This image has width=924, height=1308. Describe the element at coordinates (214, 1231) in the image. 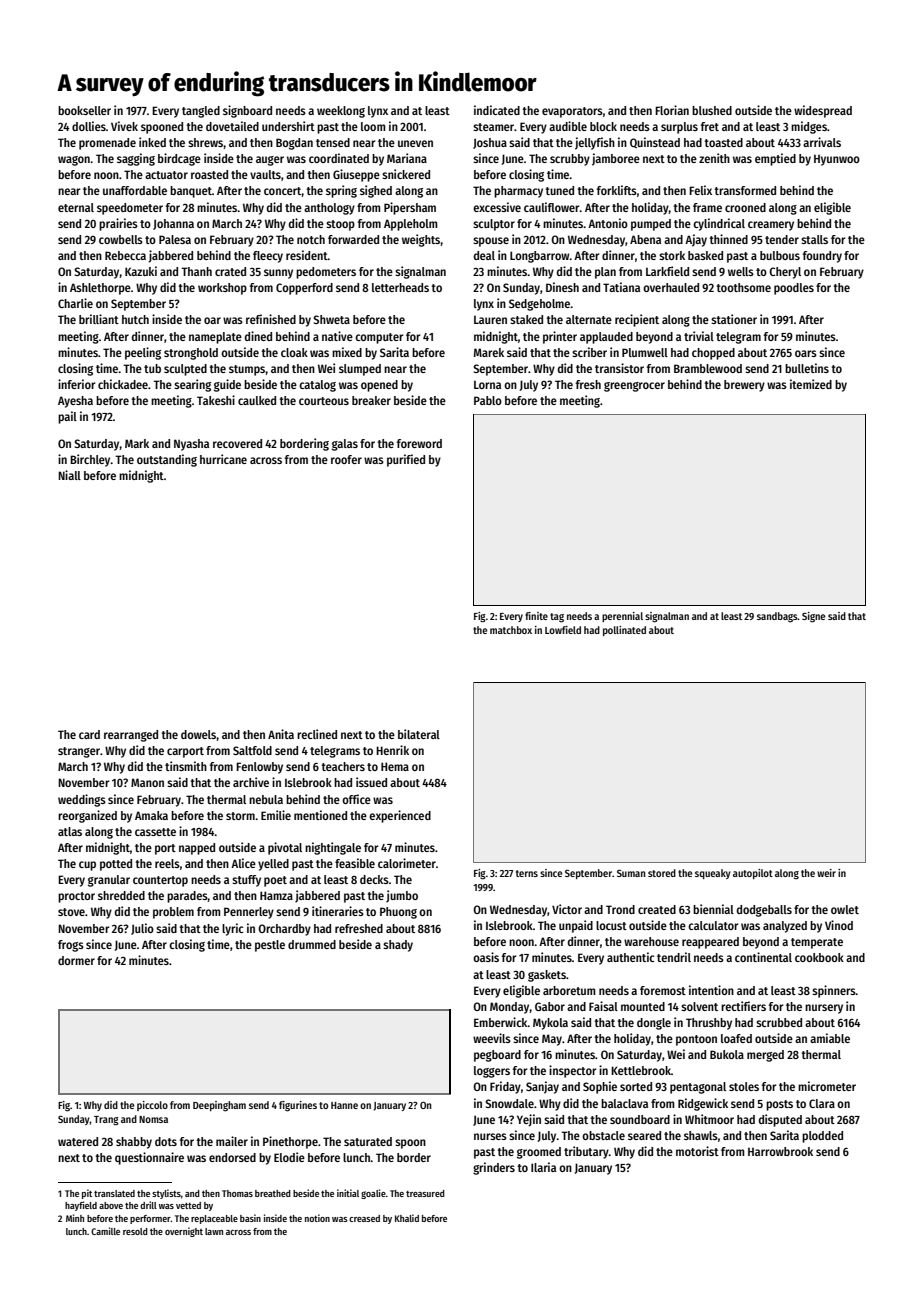

I see `lawn` at that location.
